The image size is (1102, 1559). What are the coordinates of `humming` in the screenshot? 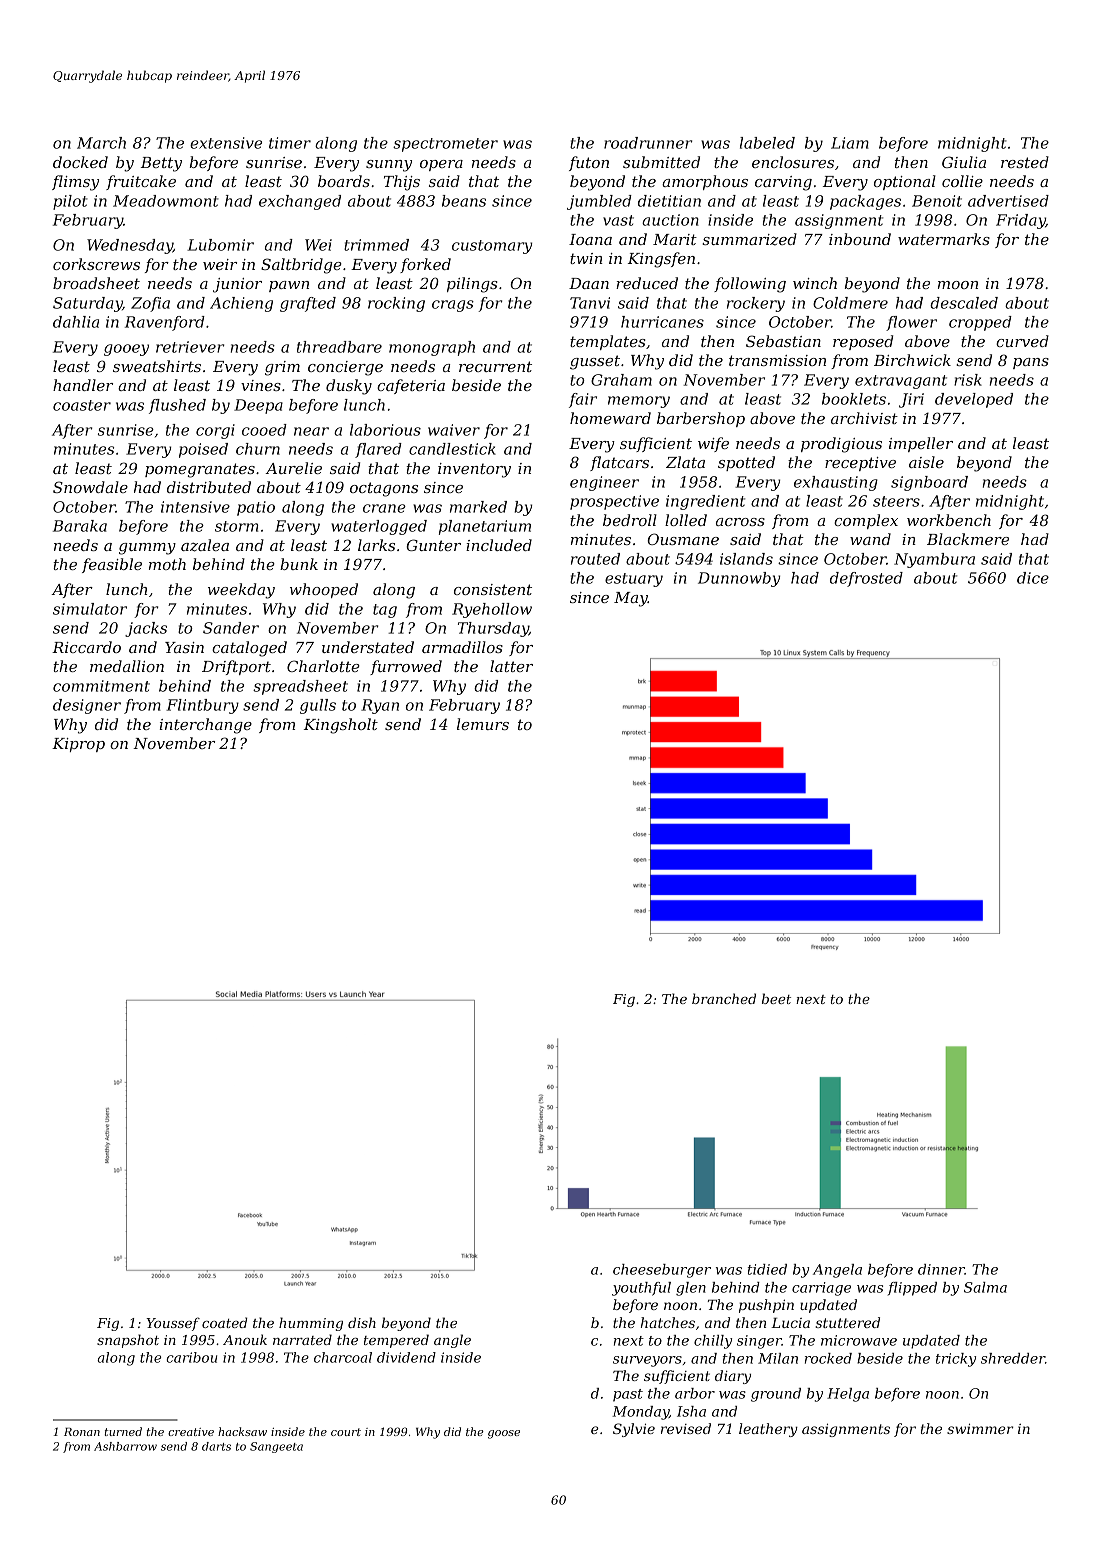 It's located at (311, 1324).
